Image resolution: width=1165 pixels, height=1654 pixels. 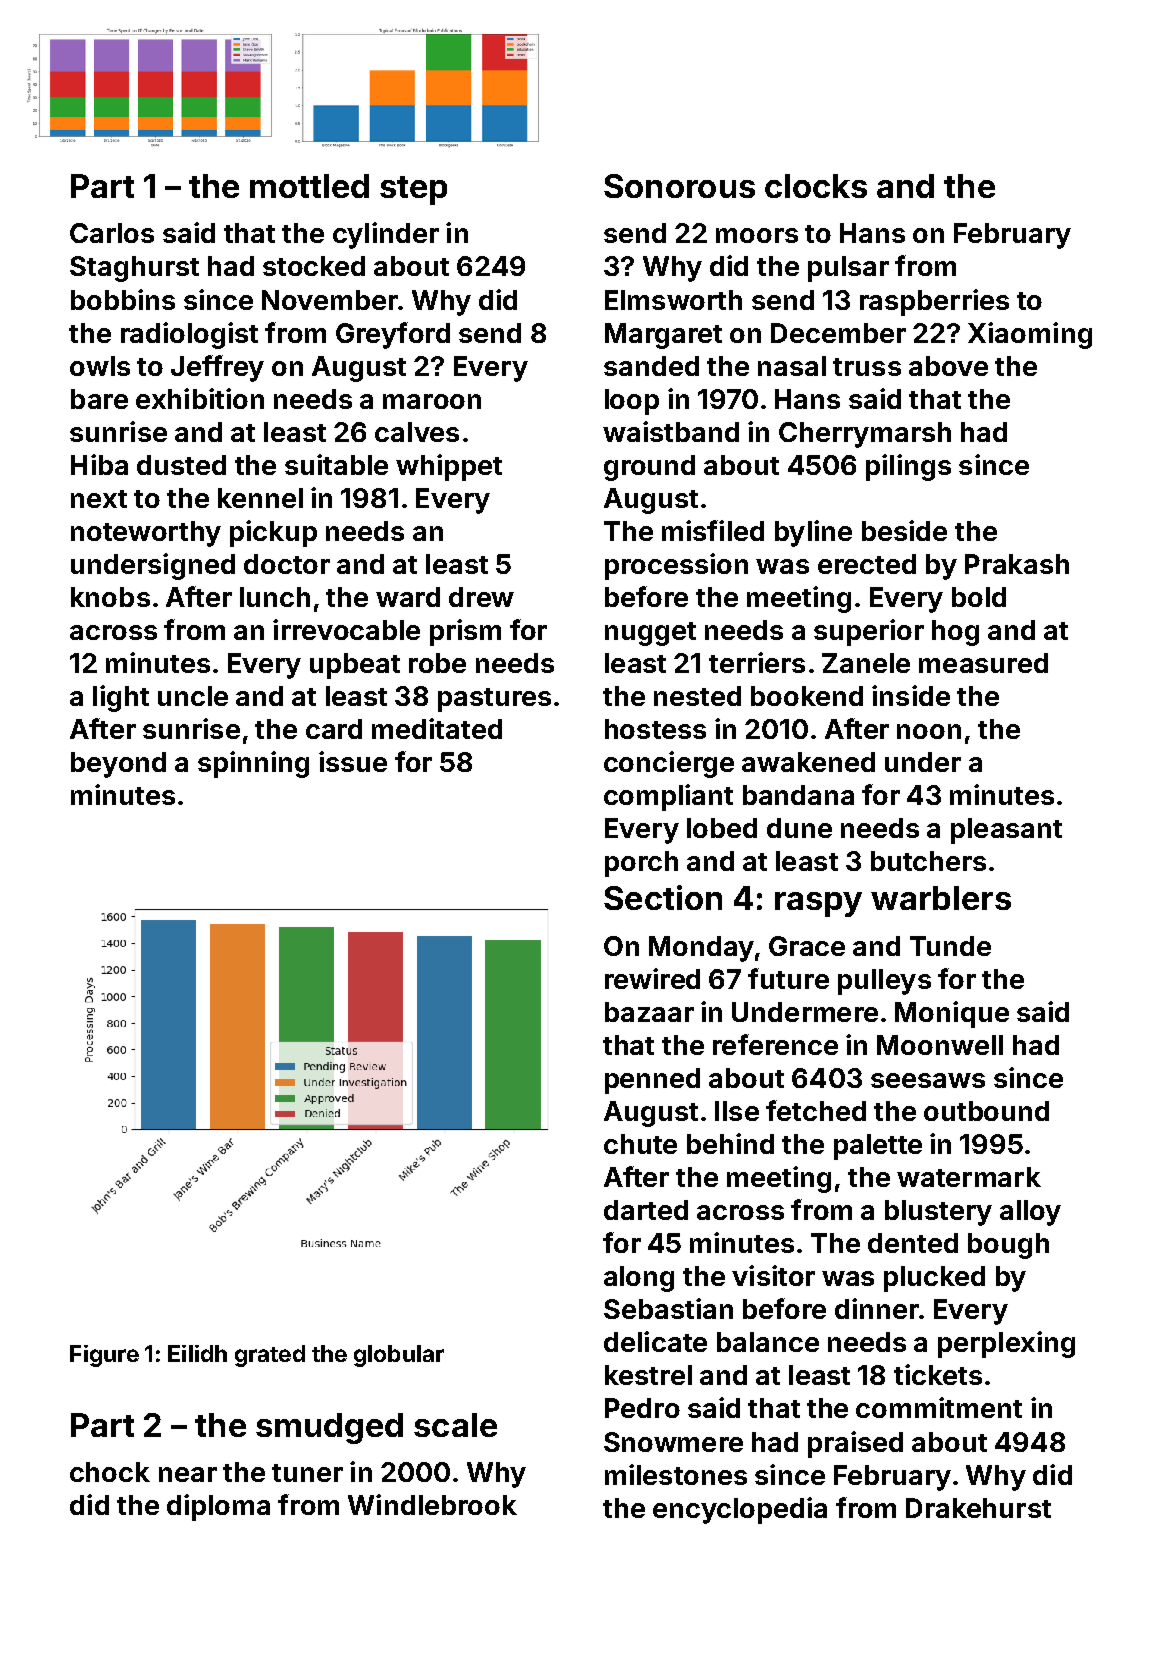 What do you see at coordinates (118, 765) in the page?
I see `beyond` at bounding box center [118, 765].
